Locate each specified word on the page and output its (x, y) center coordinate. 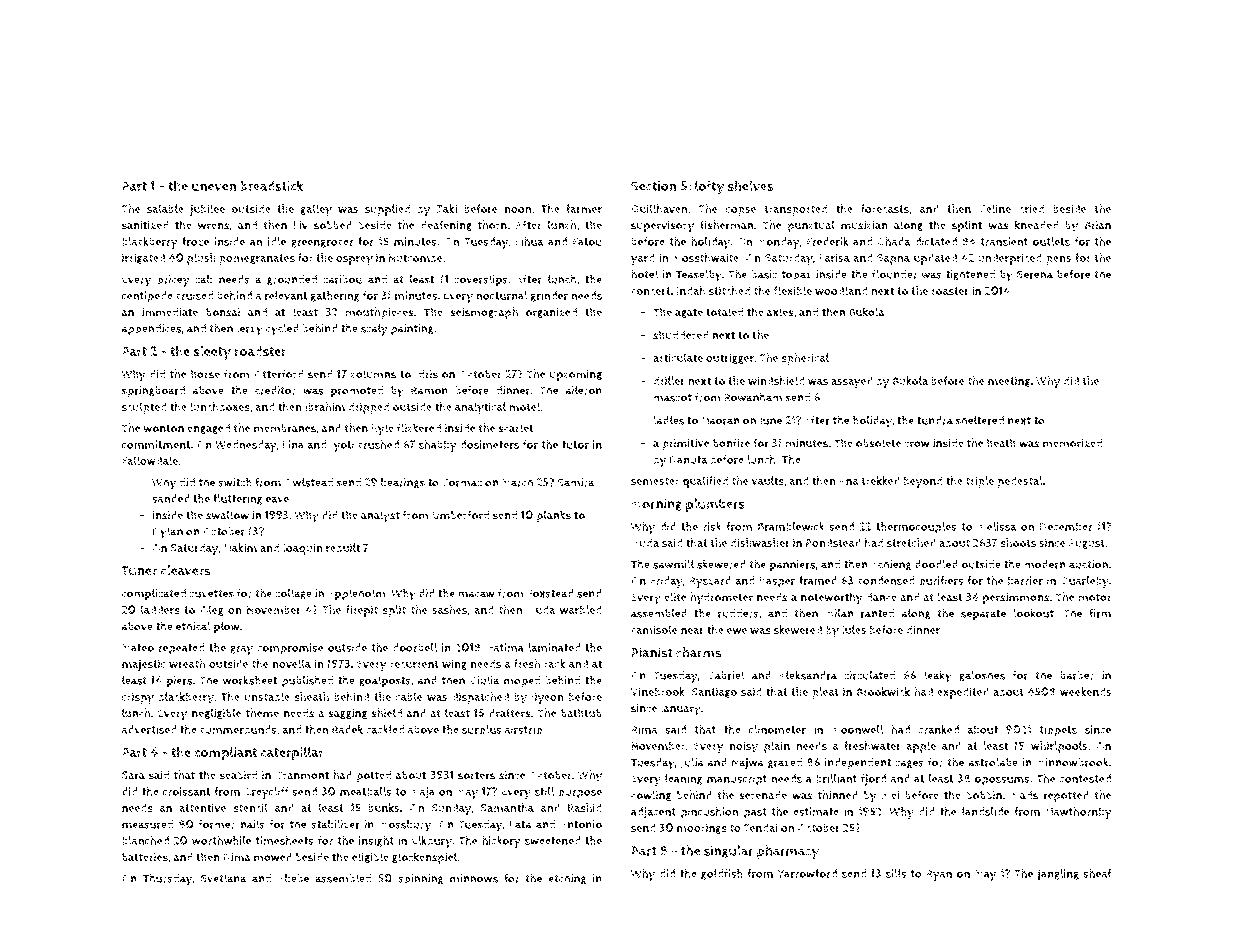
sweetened (553, 840)
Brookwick (883, 692)
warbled (581, 610)
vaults (768, 480)
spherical (805, 359)
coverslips (481, 280)
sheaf (1097, 873)
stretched (911, 543)
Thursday (167, 879)
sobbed (333, 225)
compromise (290, 649)
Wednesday (246, 446)
